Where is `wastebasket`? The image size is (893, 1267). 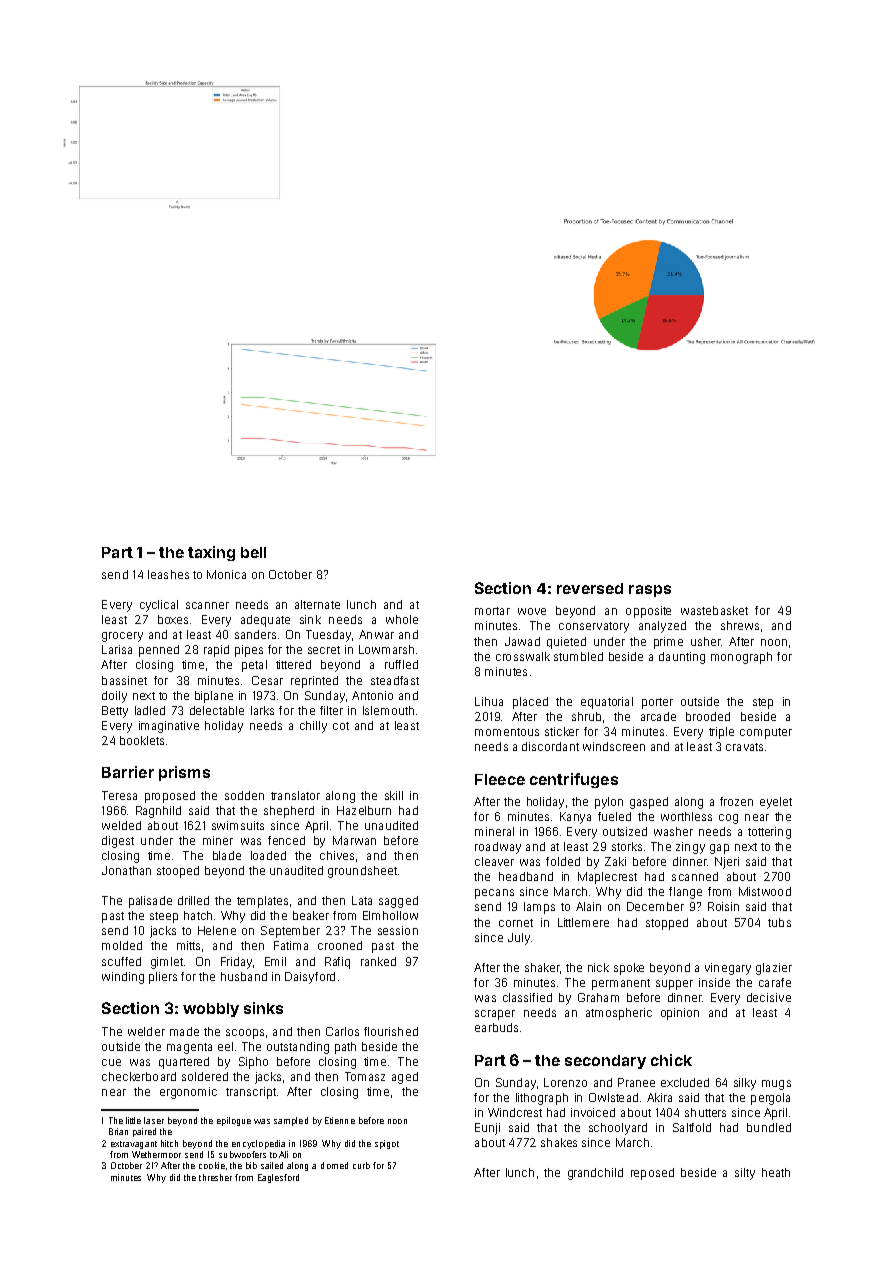 wastebasket is located at coordinates (714, 610).
